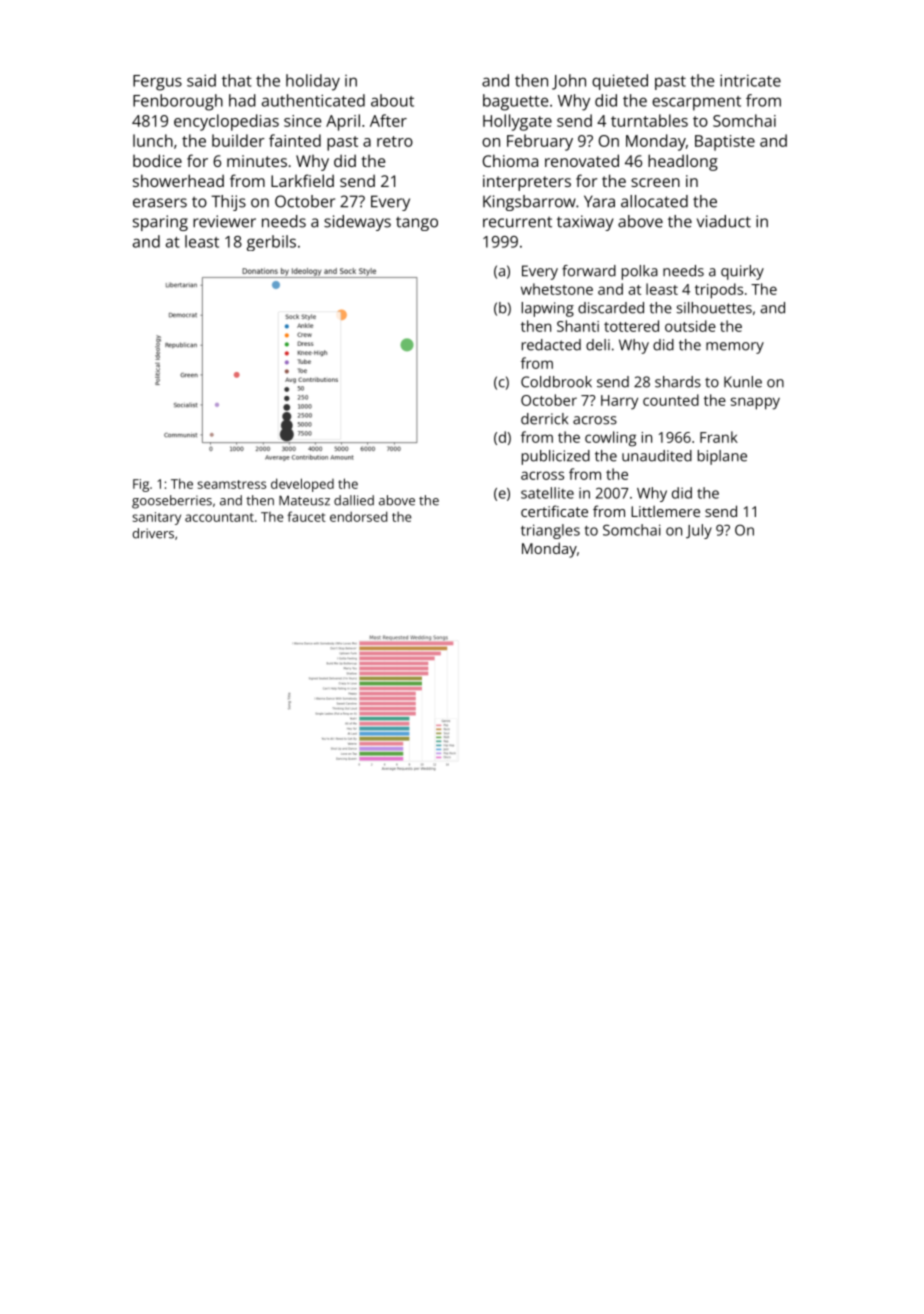 This screenshot has width=924, height=1314. I want to click on triangles, so click(550, 531).
